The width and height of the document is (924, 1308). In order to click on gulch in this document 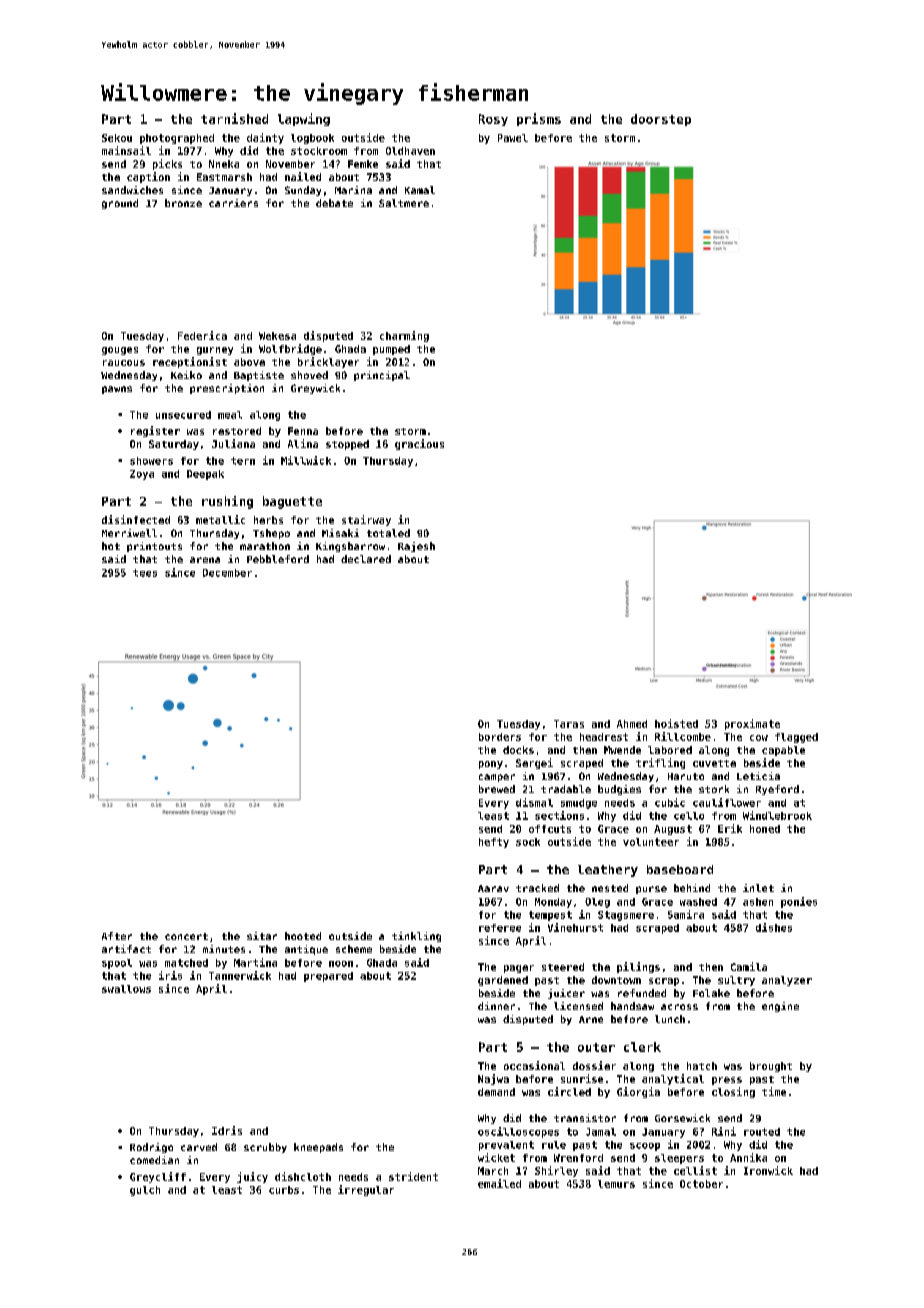, I will do `click(145, 1191)`.
